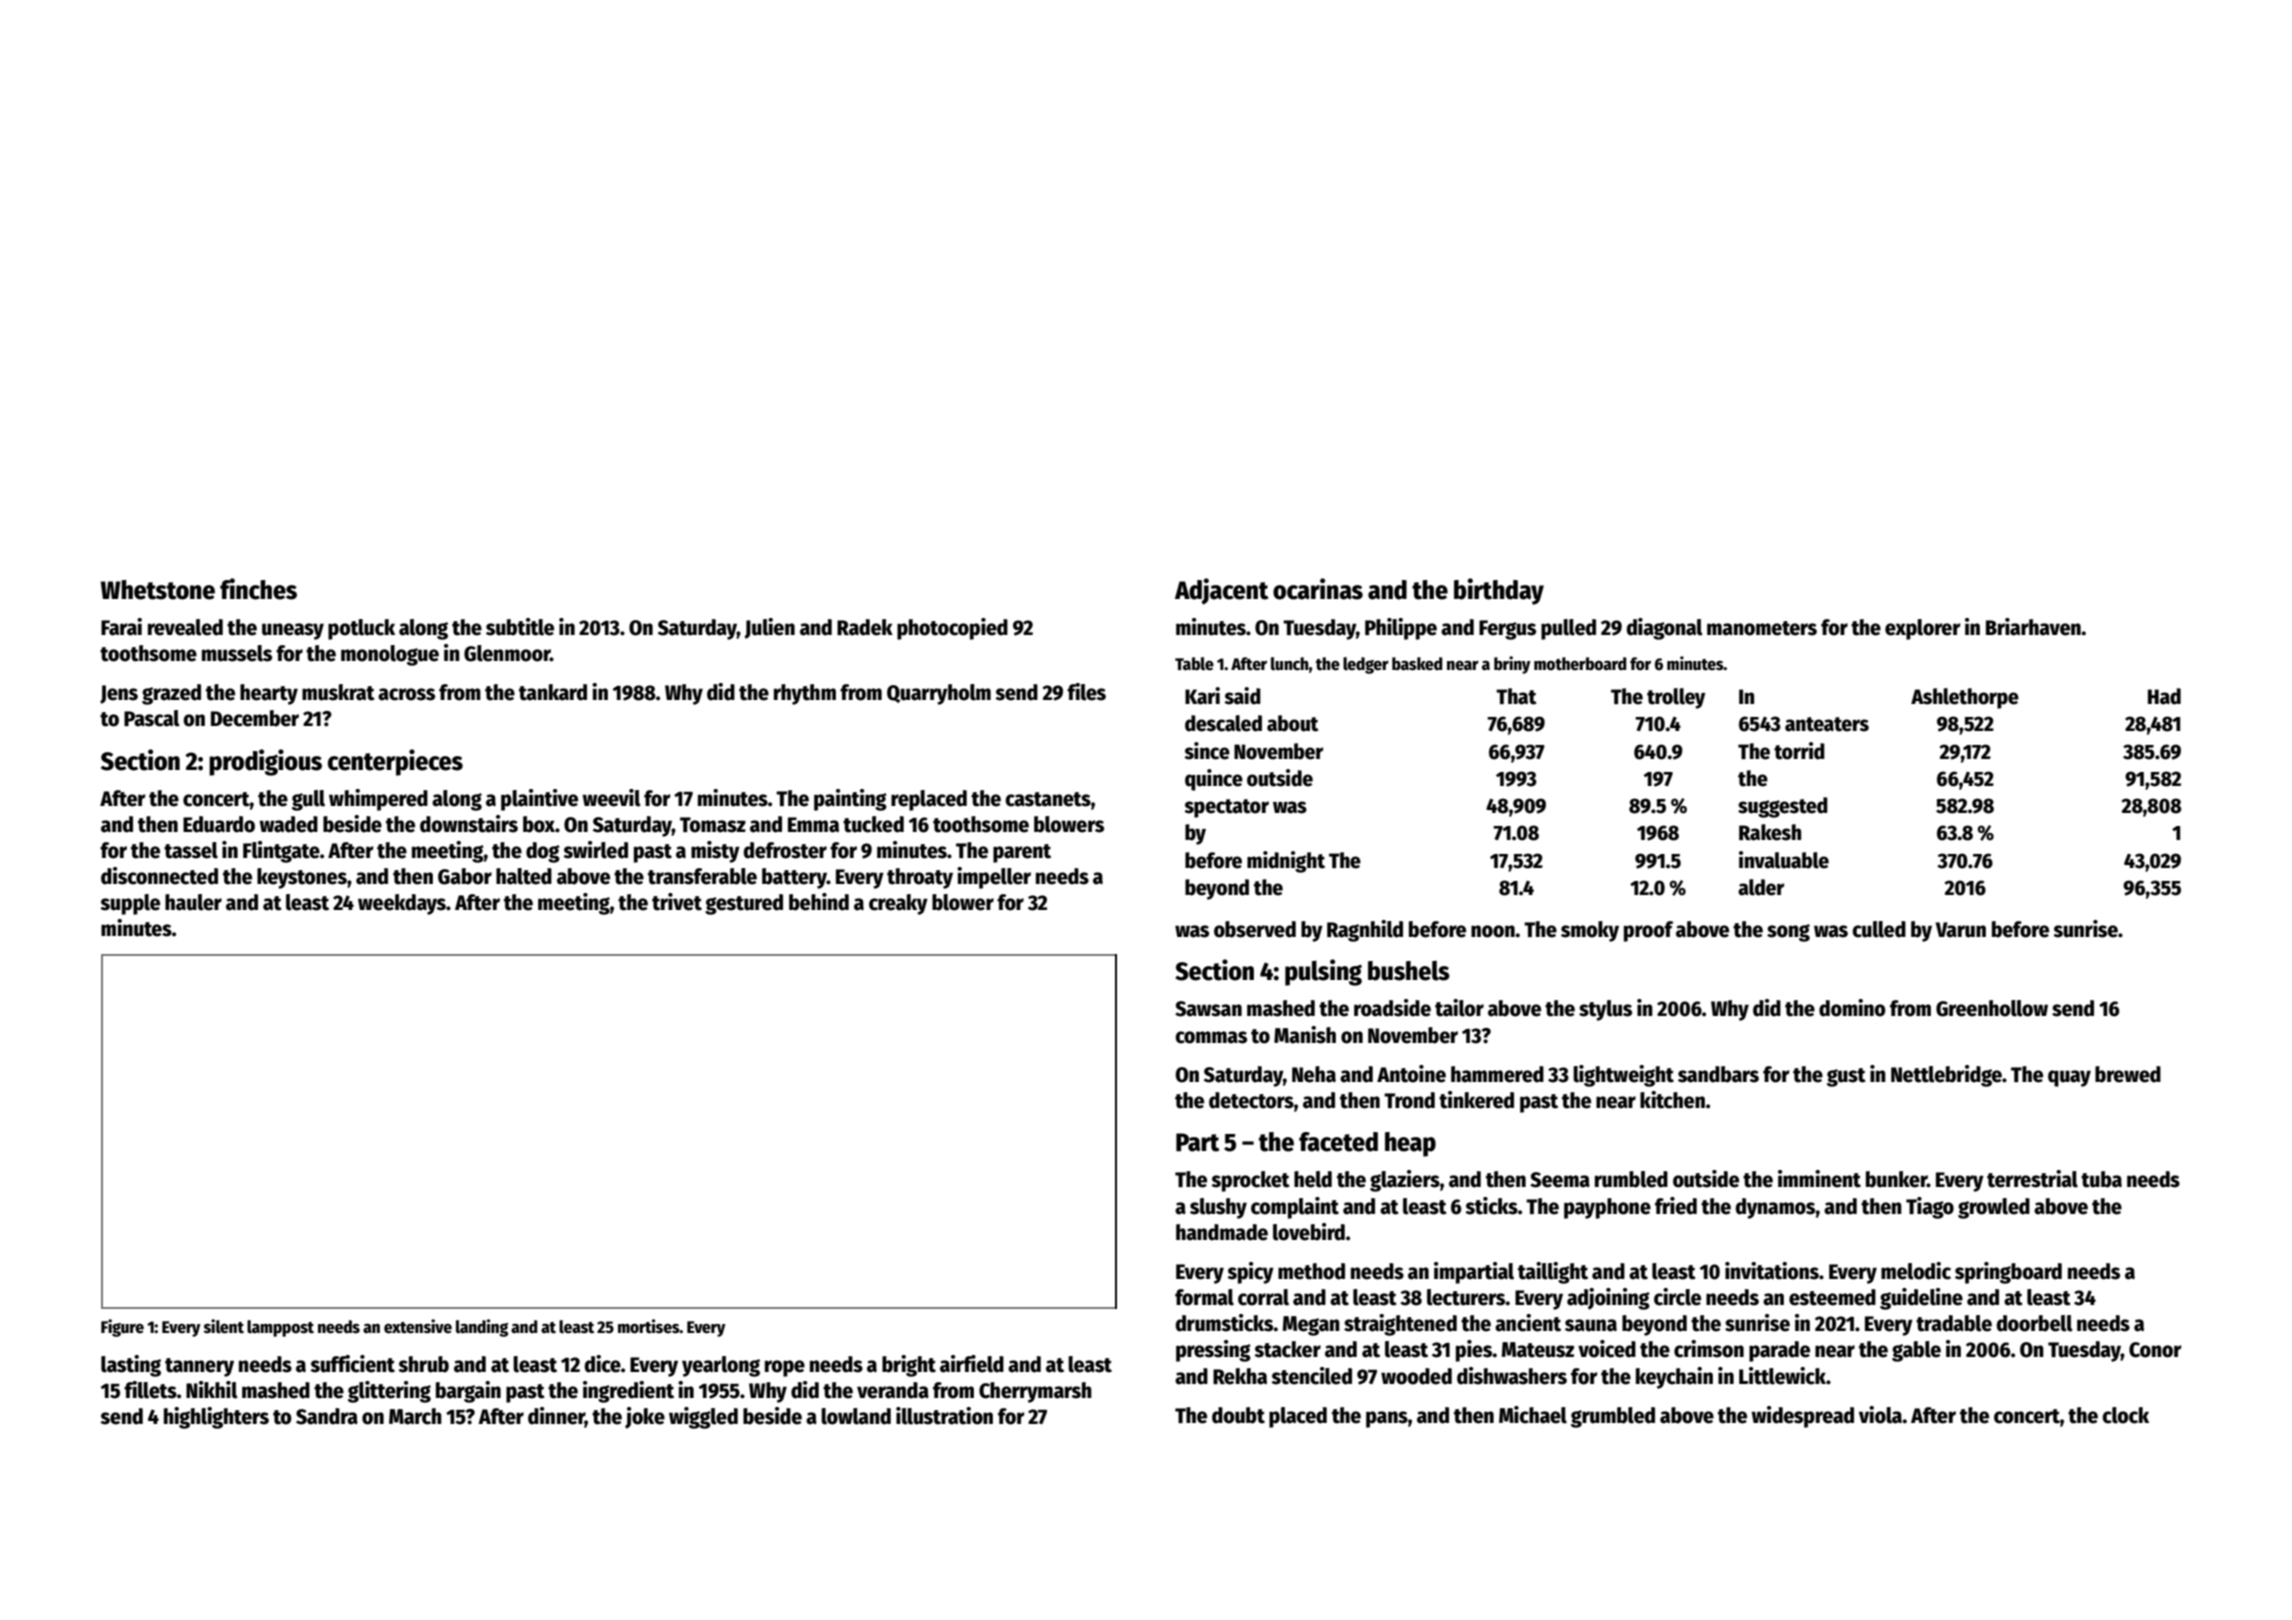 The height and width of the image is (1620, 2292). What do you see at coordinates (1921, 1299) in the image?
I see `guideline` at bounding box center [1921, 1299].
